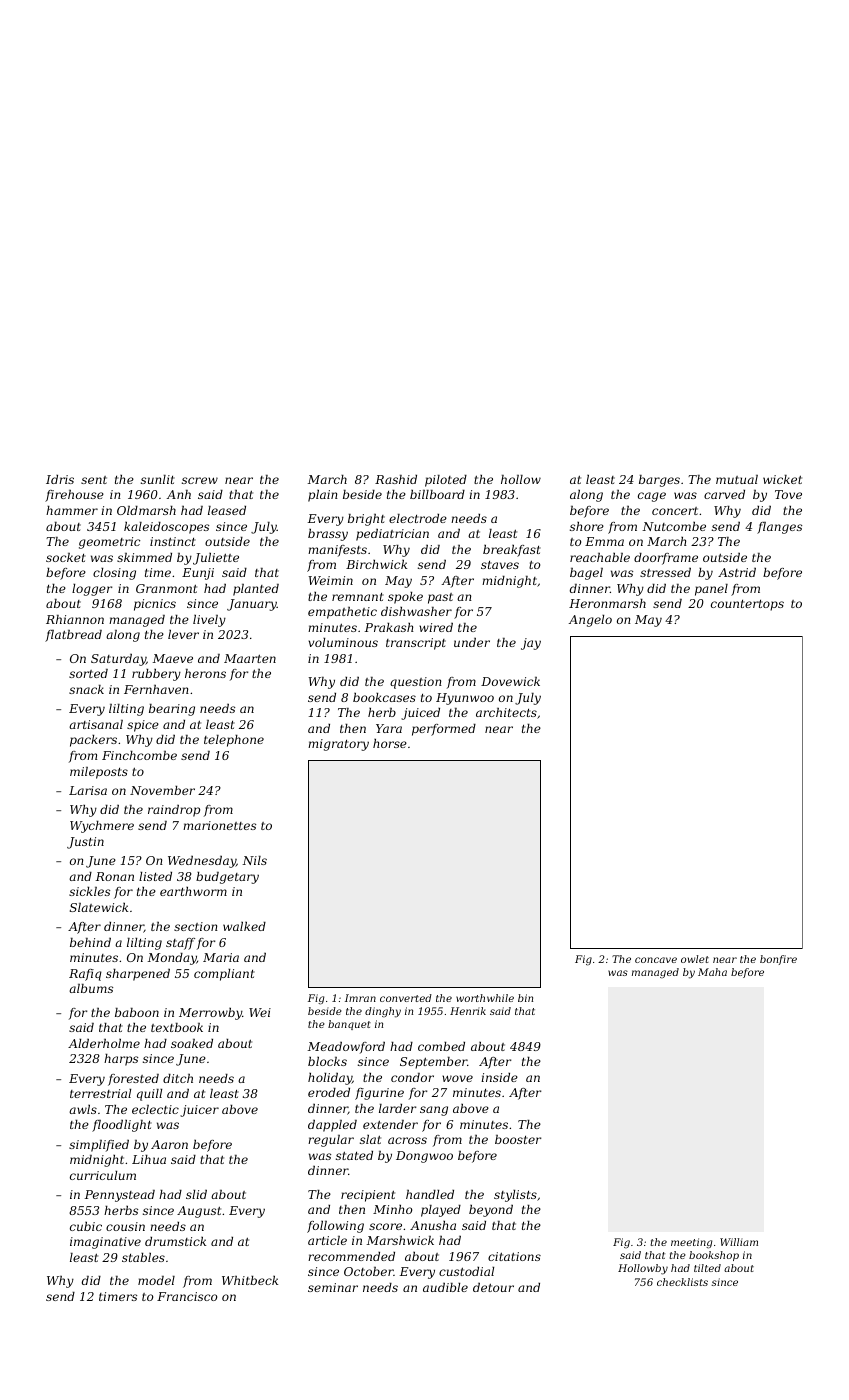 This screenshot has height=1400, width=849. Describe the element at coordinates (659, 481) in the screenshot. I see `barges` at that location.
